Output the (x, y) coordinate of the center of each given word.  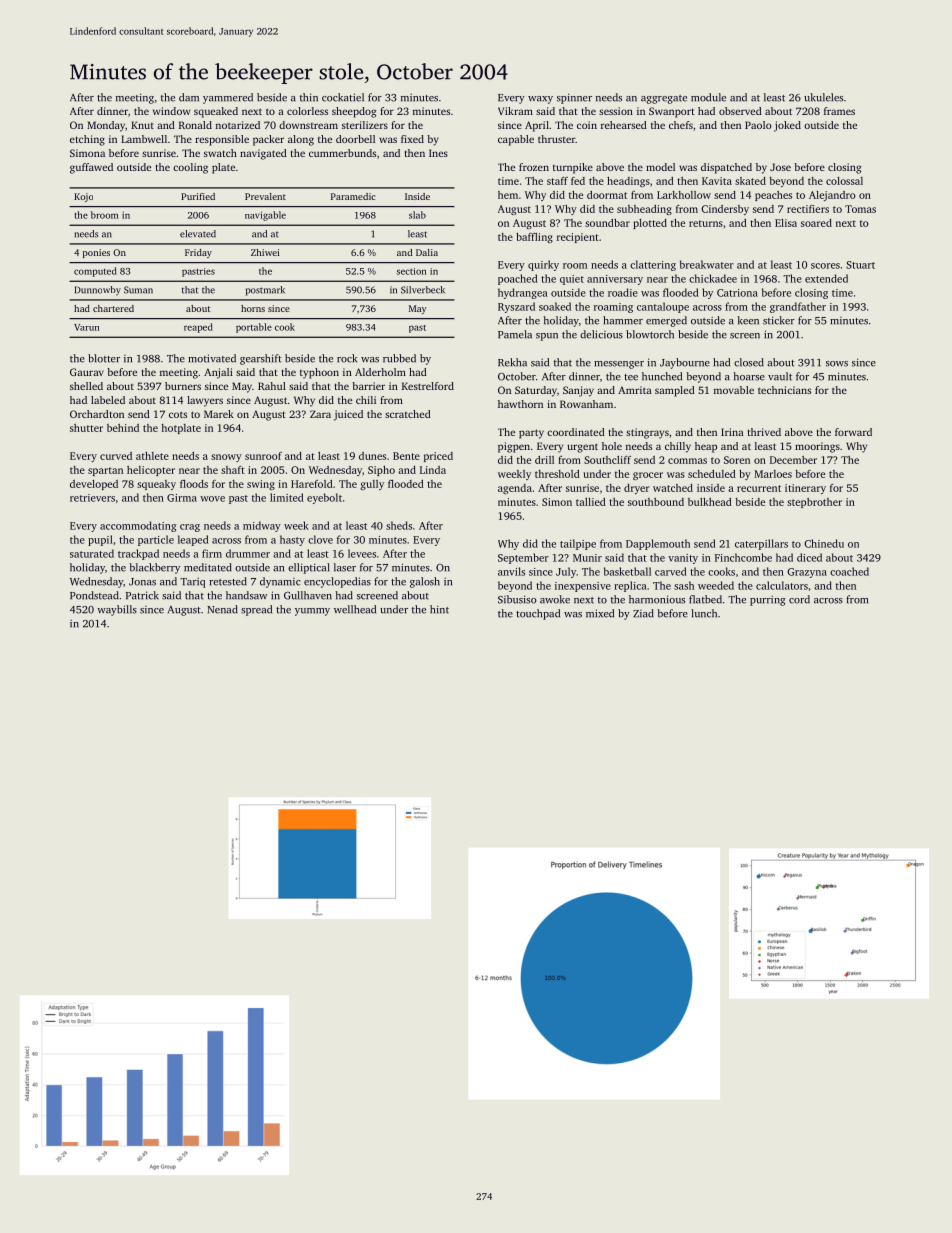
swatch (220, 153)
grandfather (798, 307)
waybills (117, 610)
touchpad (538, 614)
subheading (644, 210)
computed (95, 272)
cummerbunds (342, 153)
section (412, 271)
